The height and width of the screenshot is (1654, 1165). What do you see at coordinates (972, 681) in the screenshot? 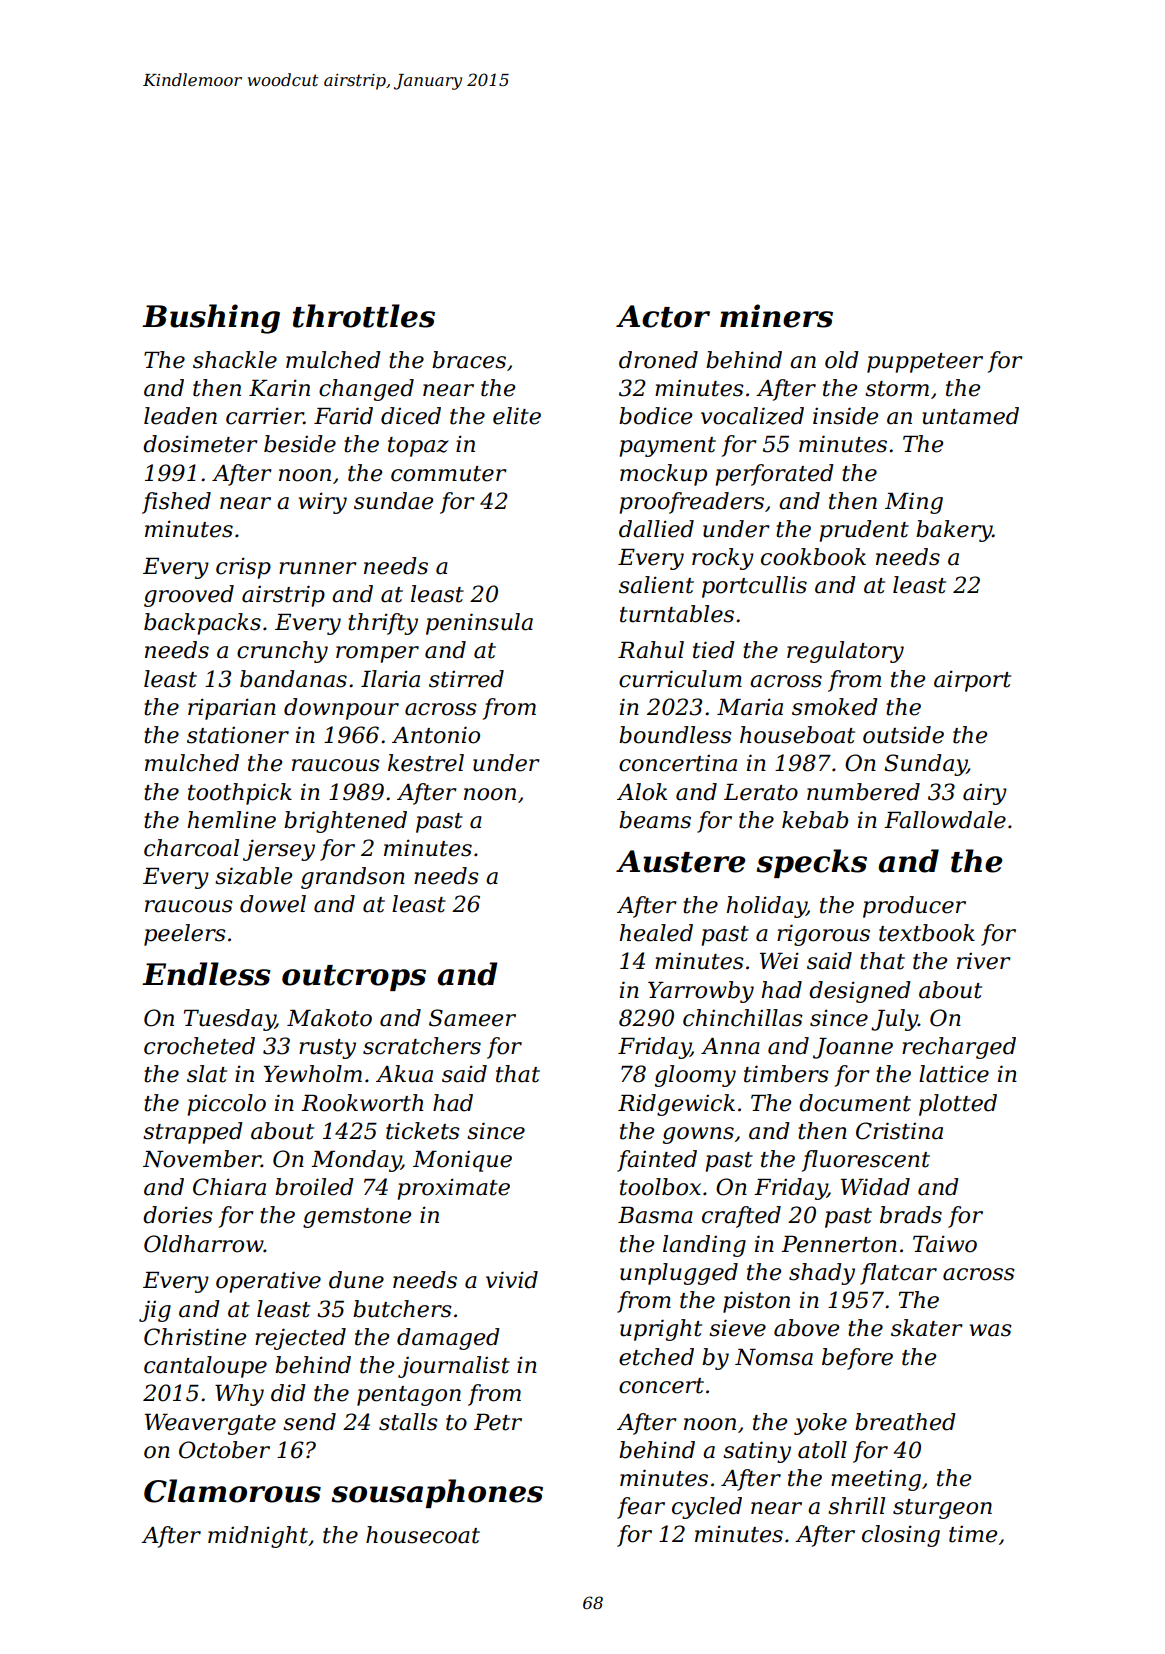
I see `airport` at bounding box center [972, 681].
